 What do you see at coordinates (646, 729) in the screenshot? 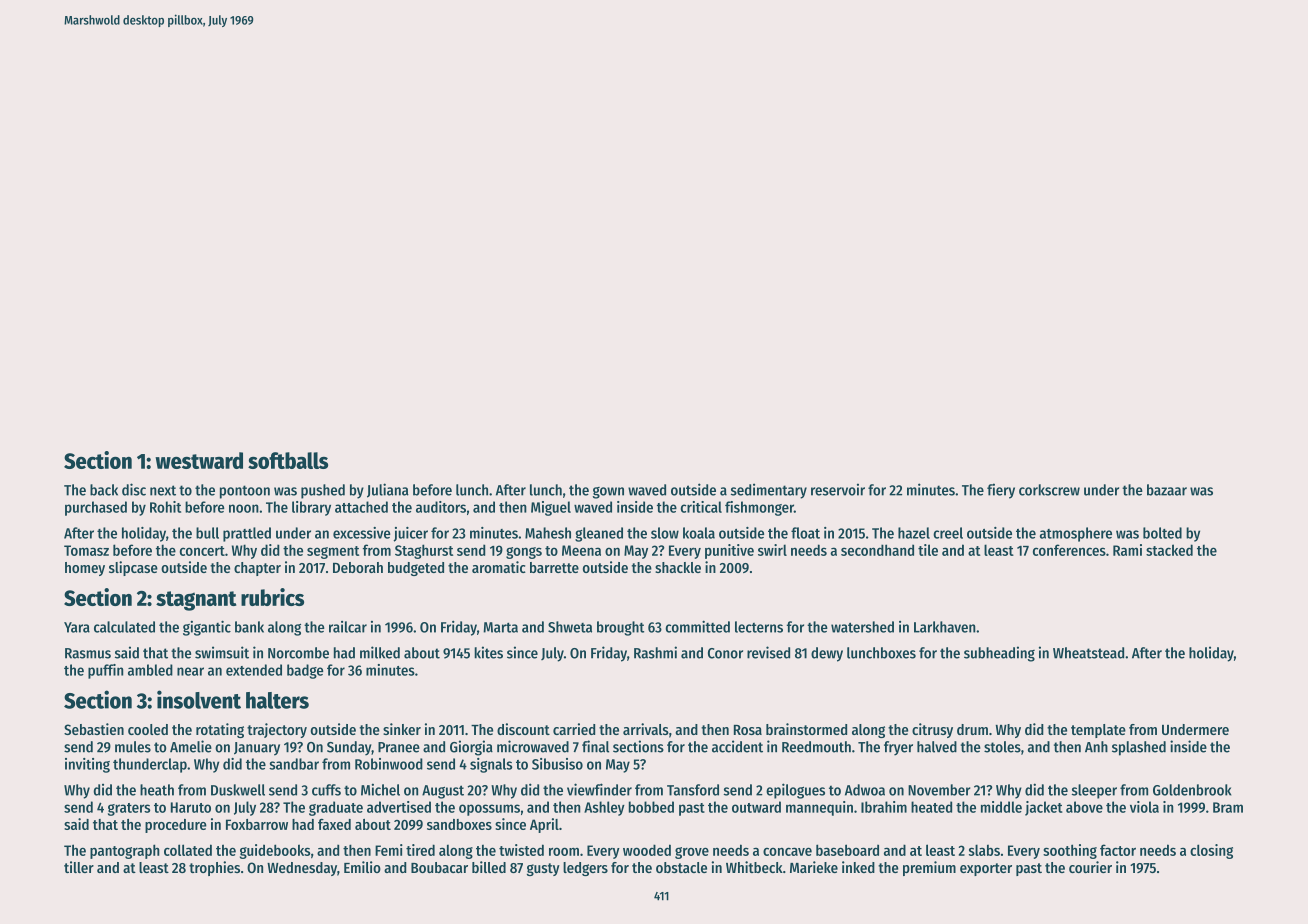
I see `arrivals` at bounding box center [646, 729].
